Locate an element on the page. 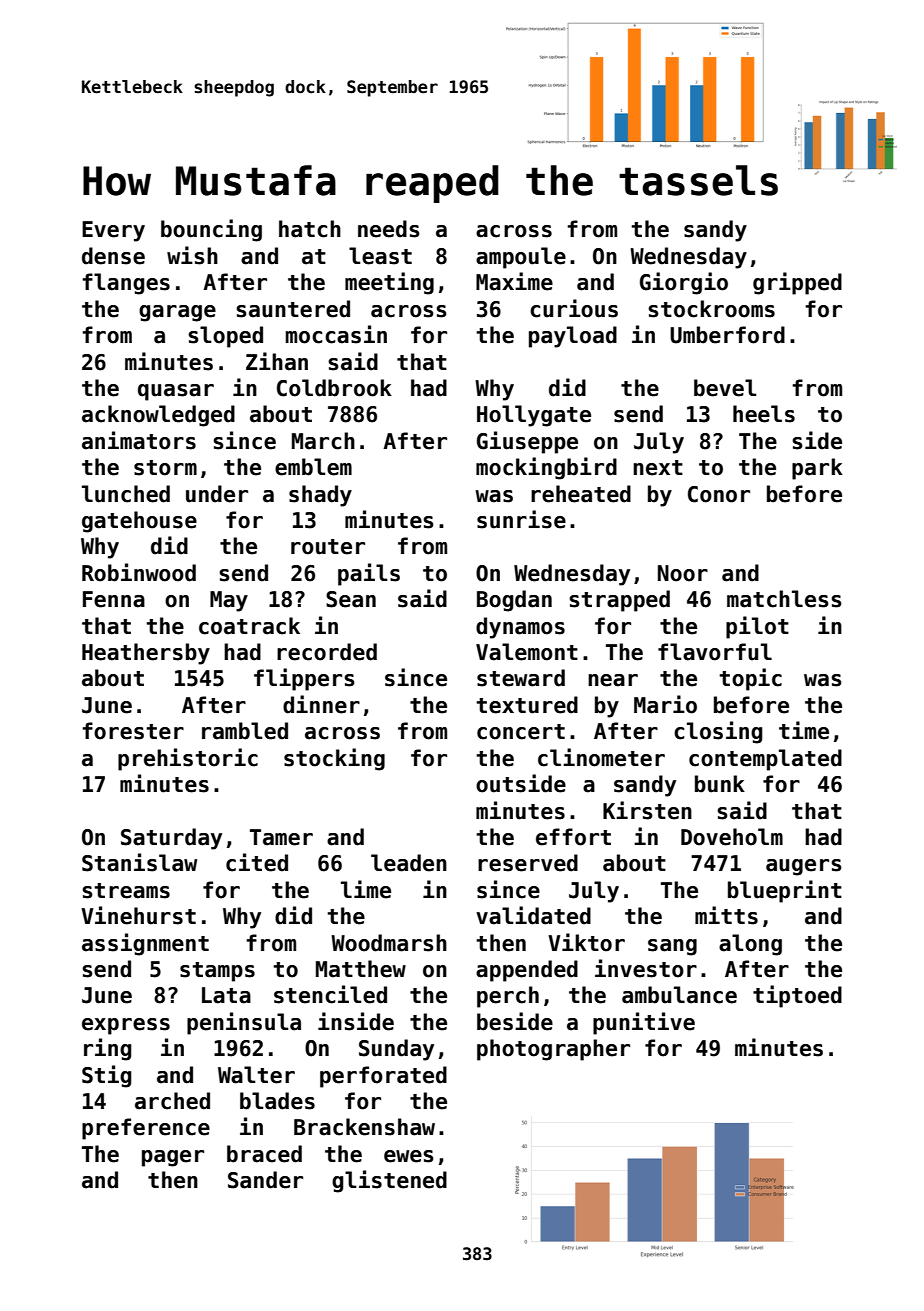  Hollygate is located at coordinates (534, 416).
